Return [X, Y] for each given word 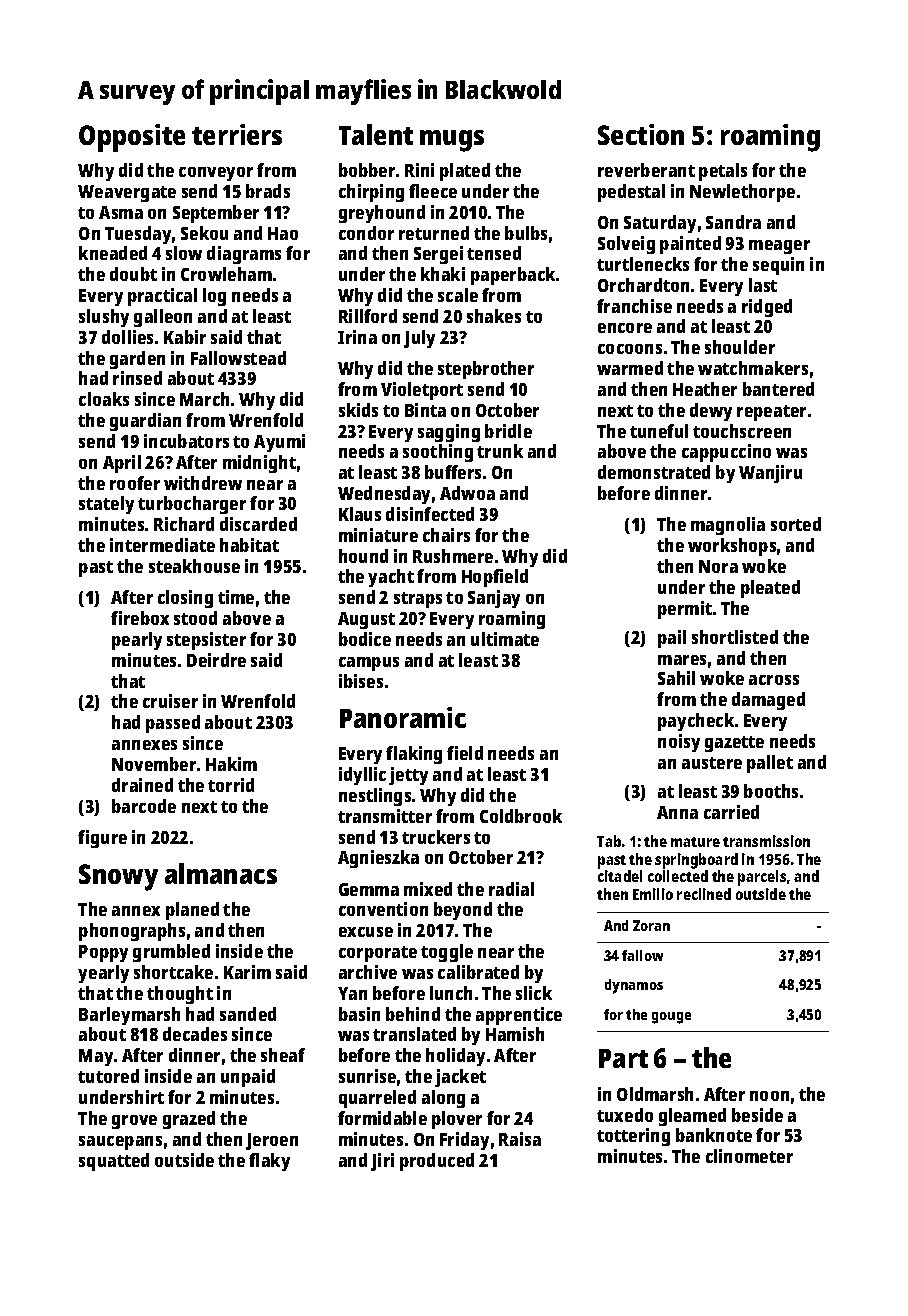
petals [723, 172]
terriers [237, 134]
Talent [376, 134]
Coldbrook [521, 816]
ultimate [505, 639]
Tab [609, 841]
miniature [378, 535]
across [774, 680]
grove [134, 1122]
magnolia [728, 526]
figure [102, 839]
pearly [137, 641]
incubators [186, 441]
